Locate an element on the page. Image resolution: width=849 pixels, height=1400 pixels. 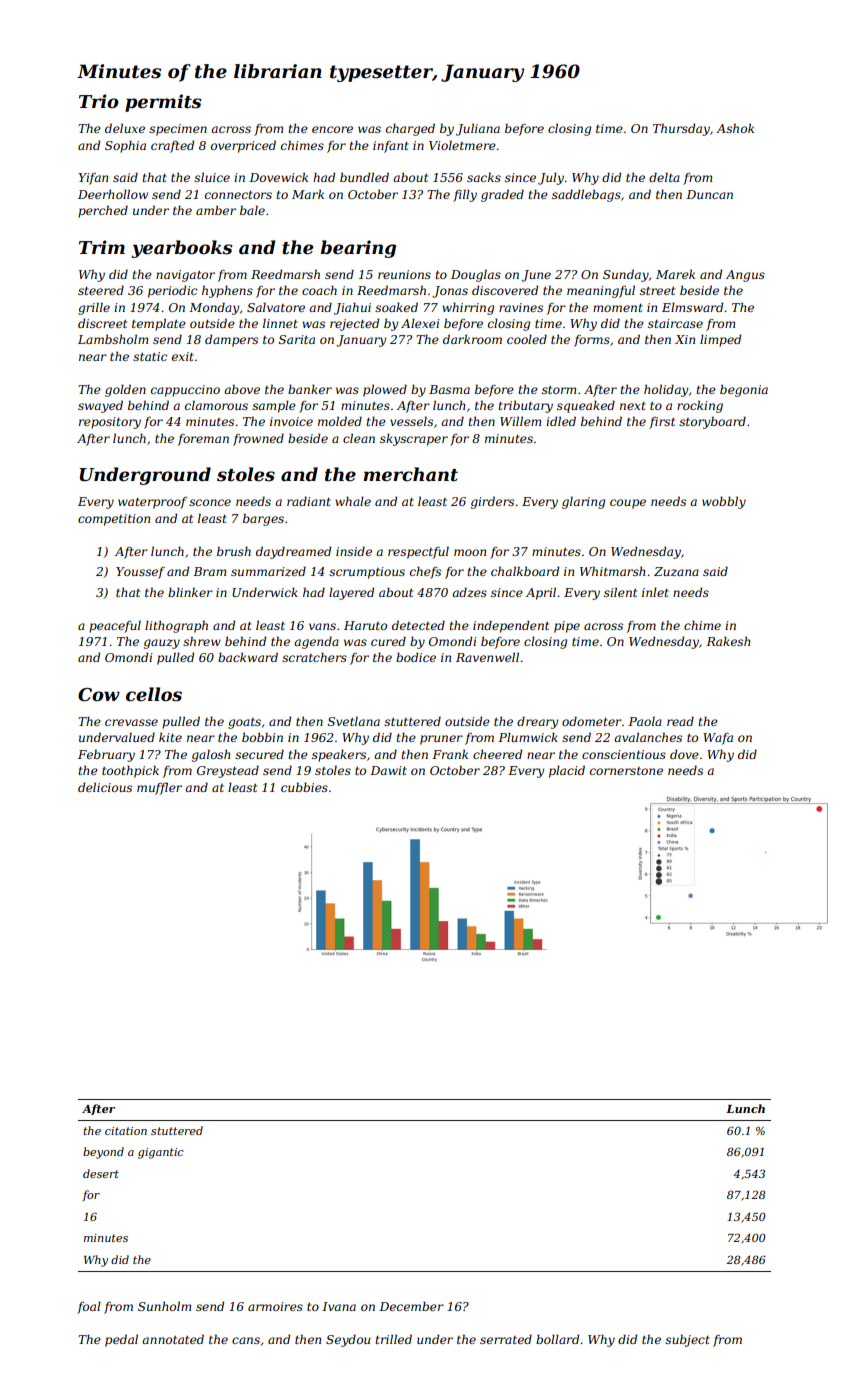
speakers is located at coordinates (339, 755).
